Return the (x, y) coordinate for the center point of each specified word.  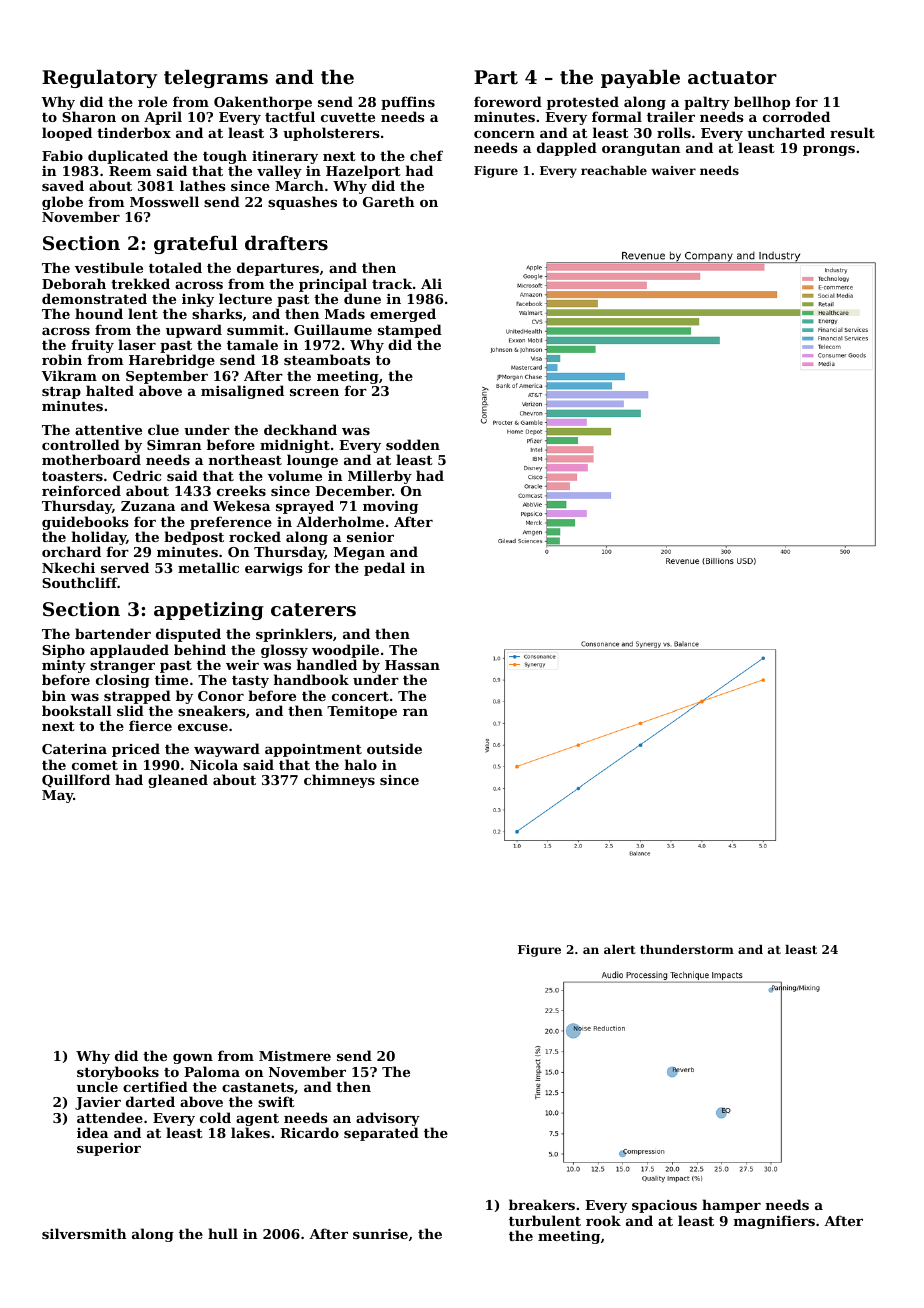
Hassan (412, 665)
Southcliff (80, 582)
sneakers (212, 710)
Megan (359, 553)
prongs (829, 151)
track (392, 283)
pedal (384, 569)
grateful (196, 244)
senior (370, 537)
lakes (250, 1132)
